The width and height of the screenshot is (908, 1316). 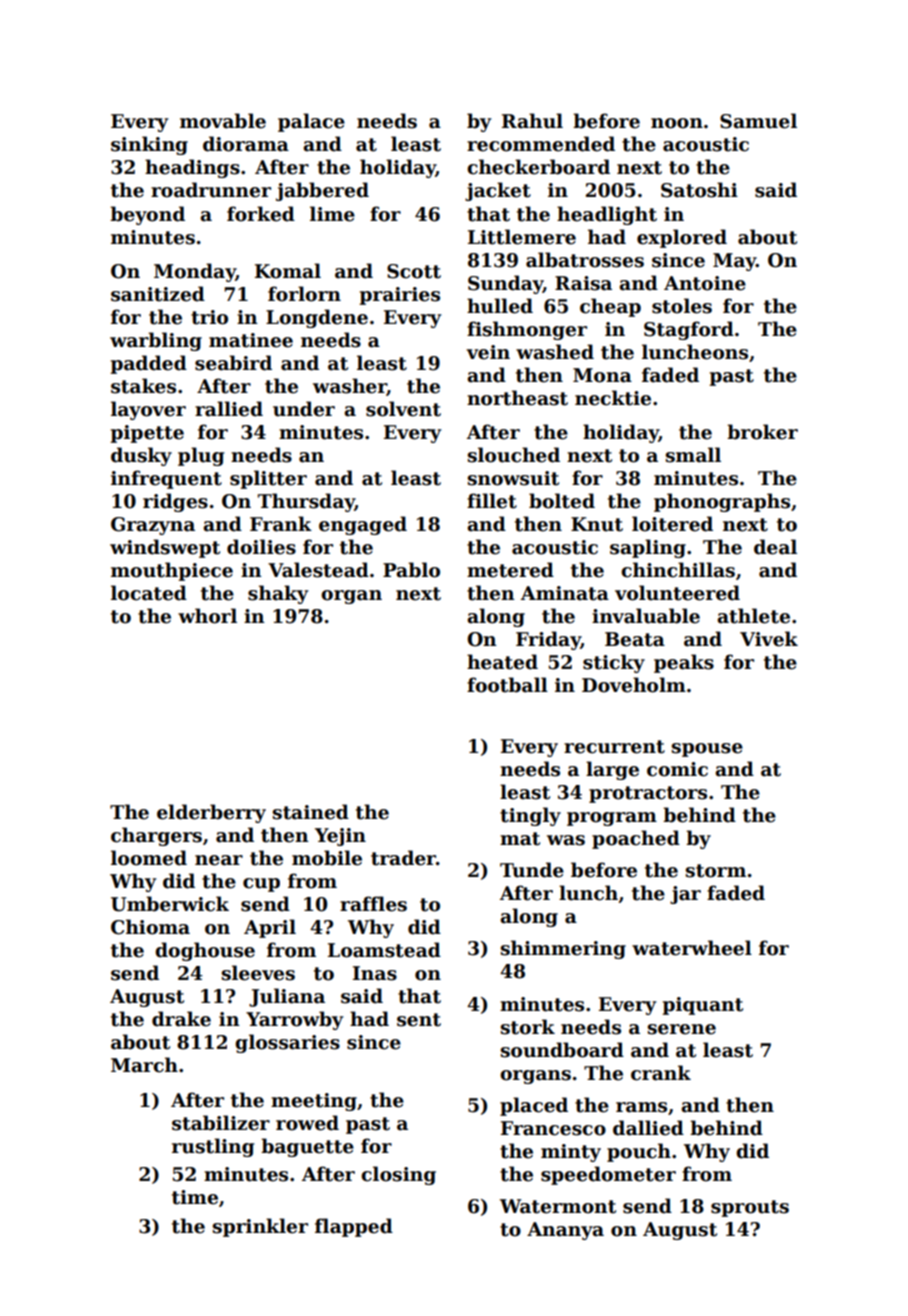 What do you see at coordinates (527, 330) in the screenshot?
I see `fishmonger` at bounding box center [527, 330].
